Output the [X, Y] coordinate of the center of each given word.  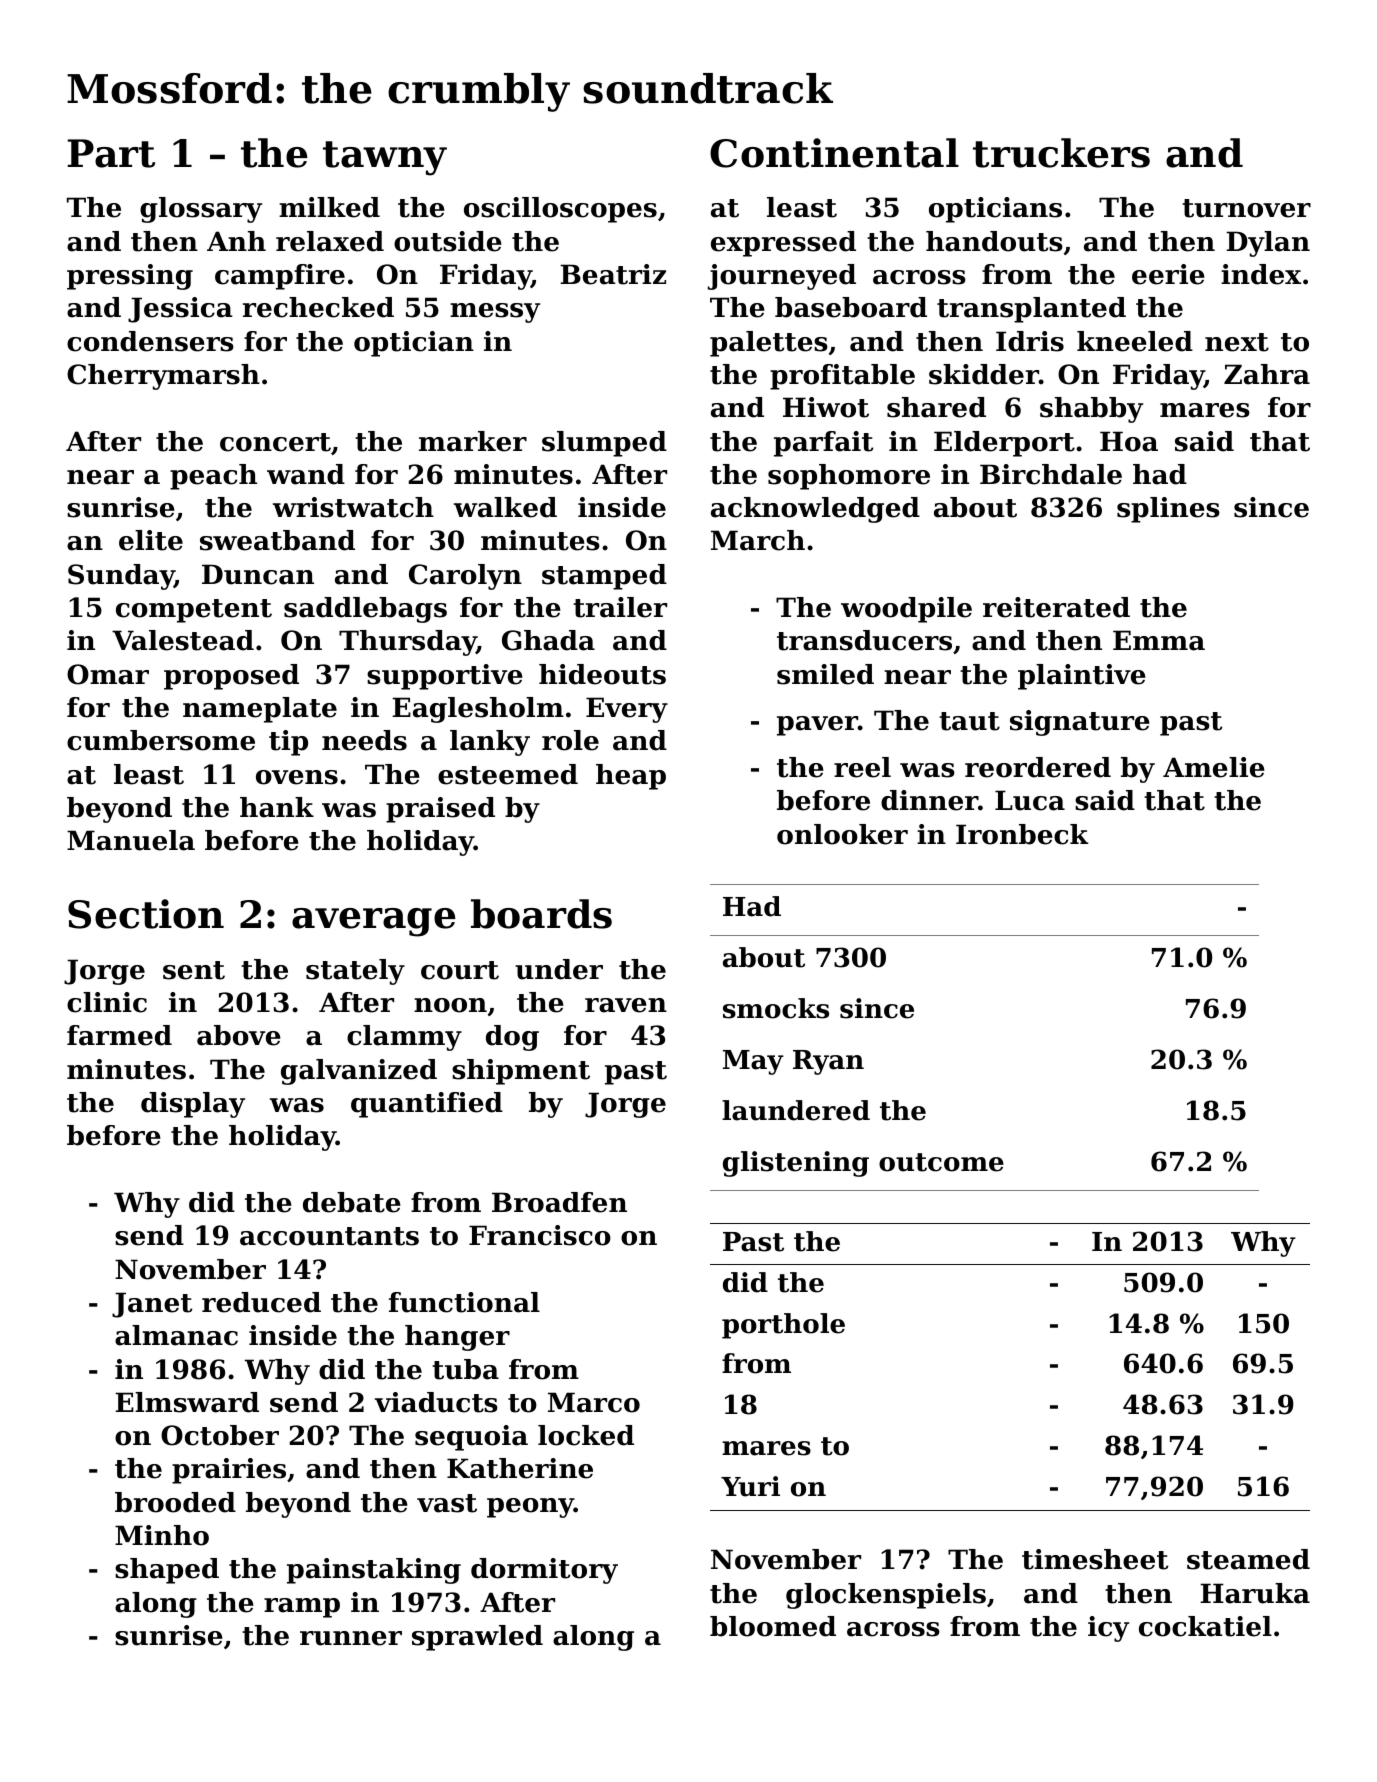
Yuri [750, 1486]
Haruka [1255, 1593]
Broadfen [559, 1202]
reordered [1038, 767]
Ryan [828, 1062]
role [570, 740]
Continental [834, 153]
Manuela [131, 840]
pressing [130, 277]
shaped [167, 1571]
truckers [1061, 153]
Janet [152, 1305]
